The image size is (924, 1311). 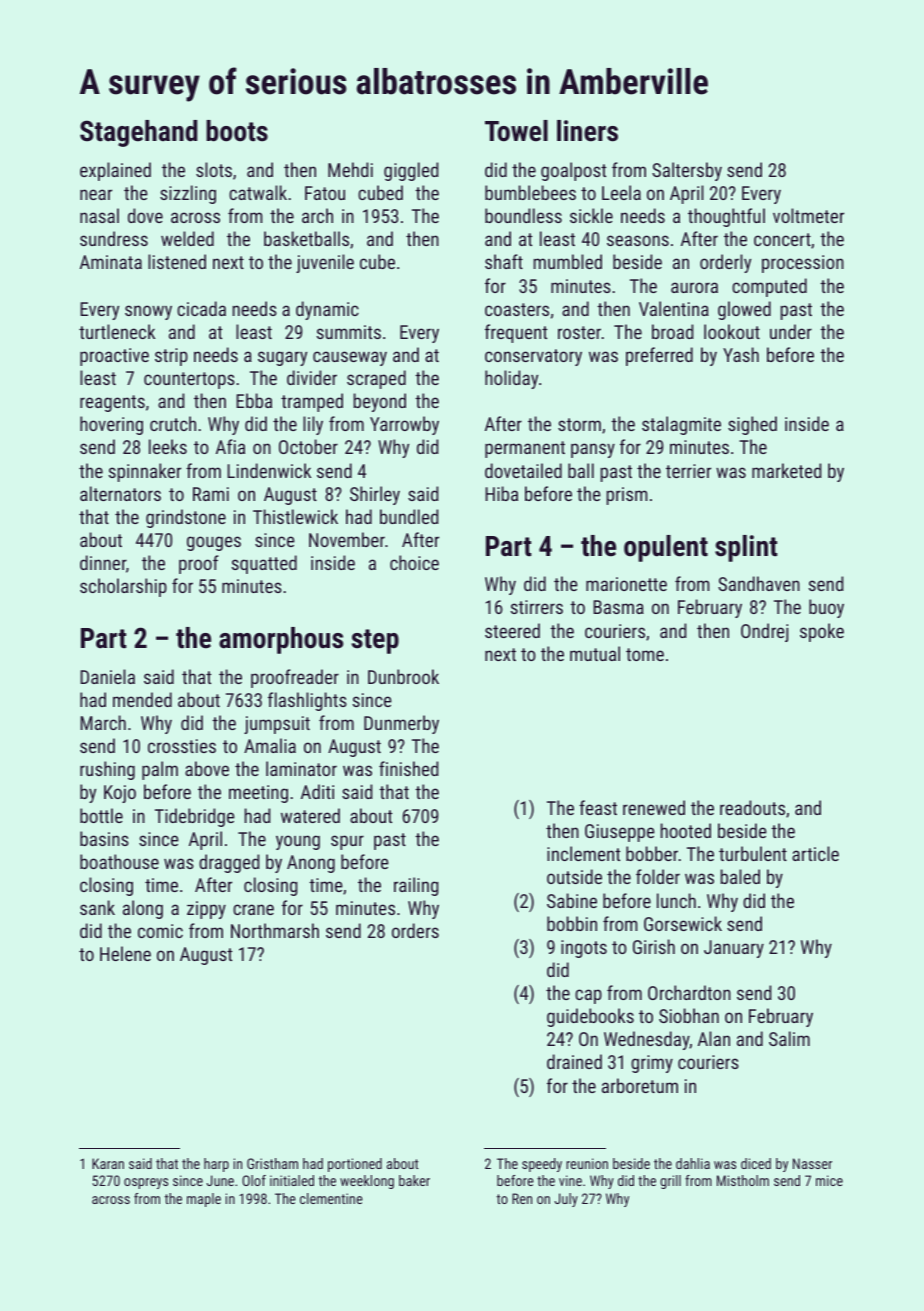 I want to click on Dunmerby, so click(x=401, y=724).
